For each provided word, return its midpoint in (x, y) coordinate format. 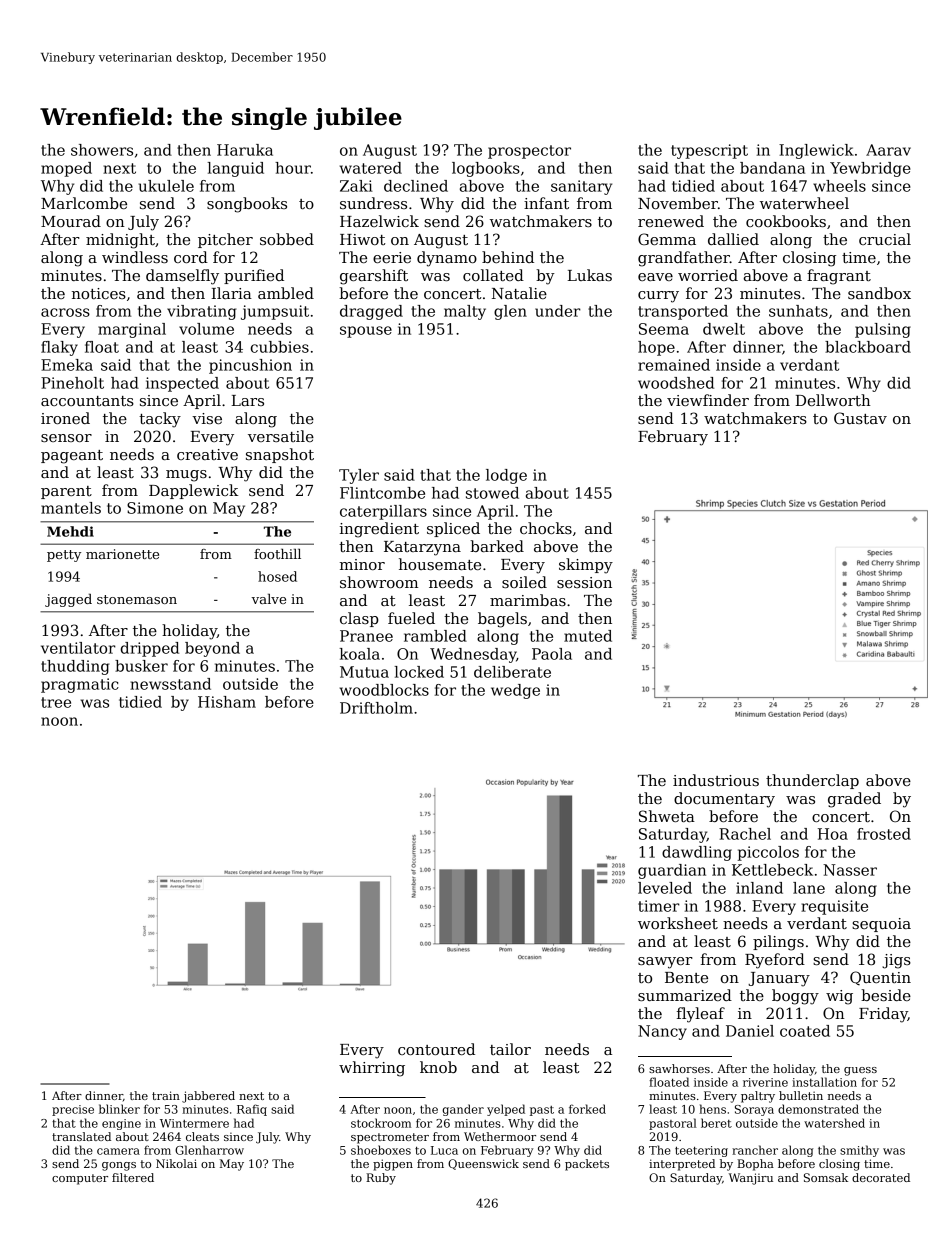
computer (80, 1179)
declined (416, 186)
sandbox (879, 293)
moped (66, 169)
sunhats (798, 311)
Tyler (359, 476)
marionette (122, 554)
